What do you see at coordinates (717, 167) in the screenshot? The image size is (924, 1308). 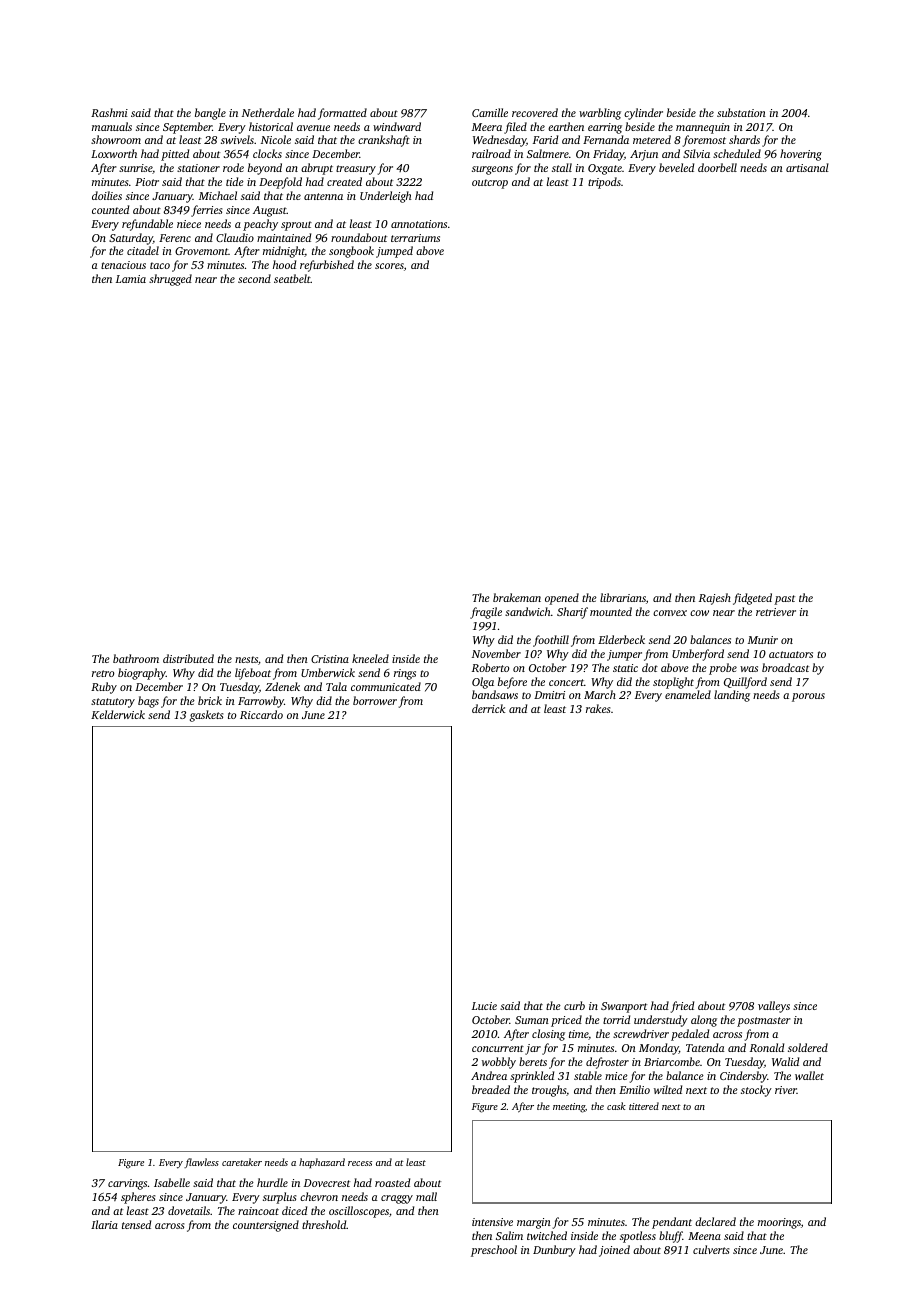 I see `doorbell` at bounding box center [717, 167].
